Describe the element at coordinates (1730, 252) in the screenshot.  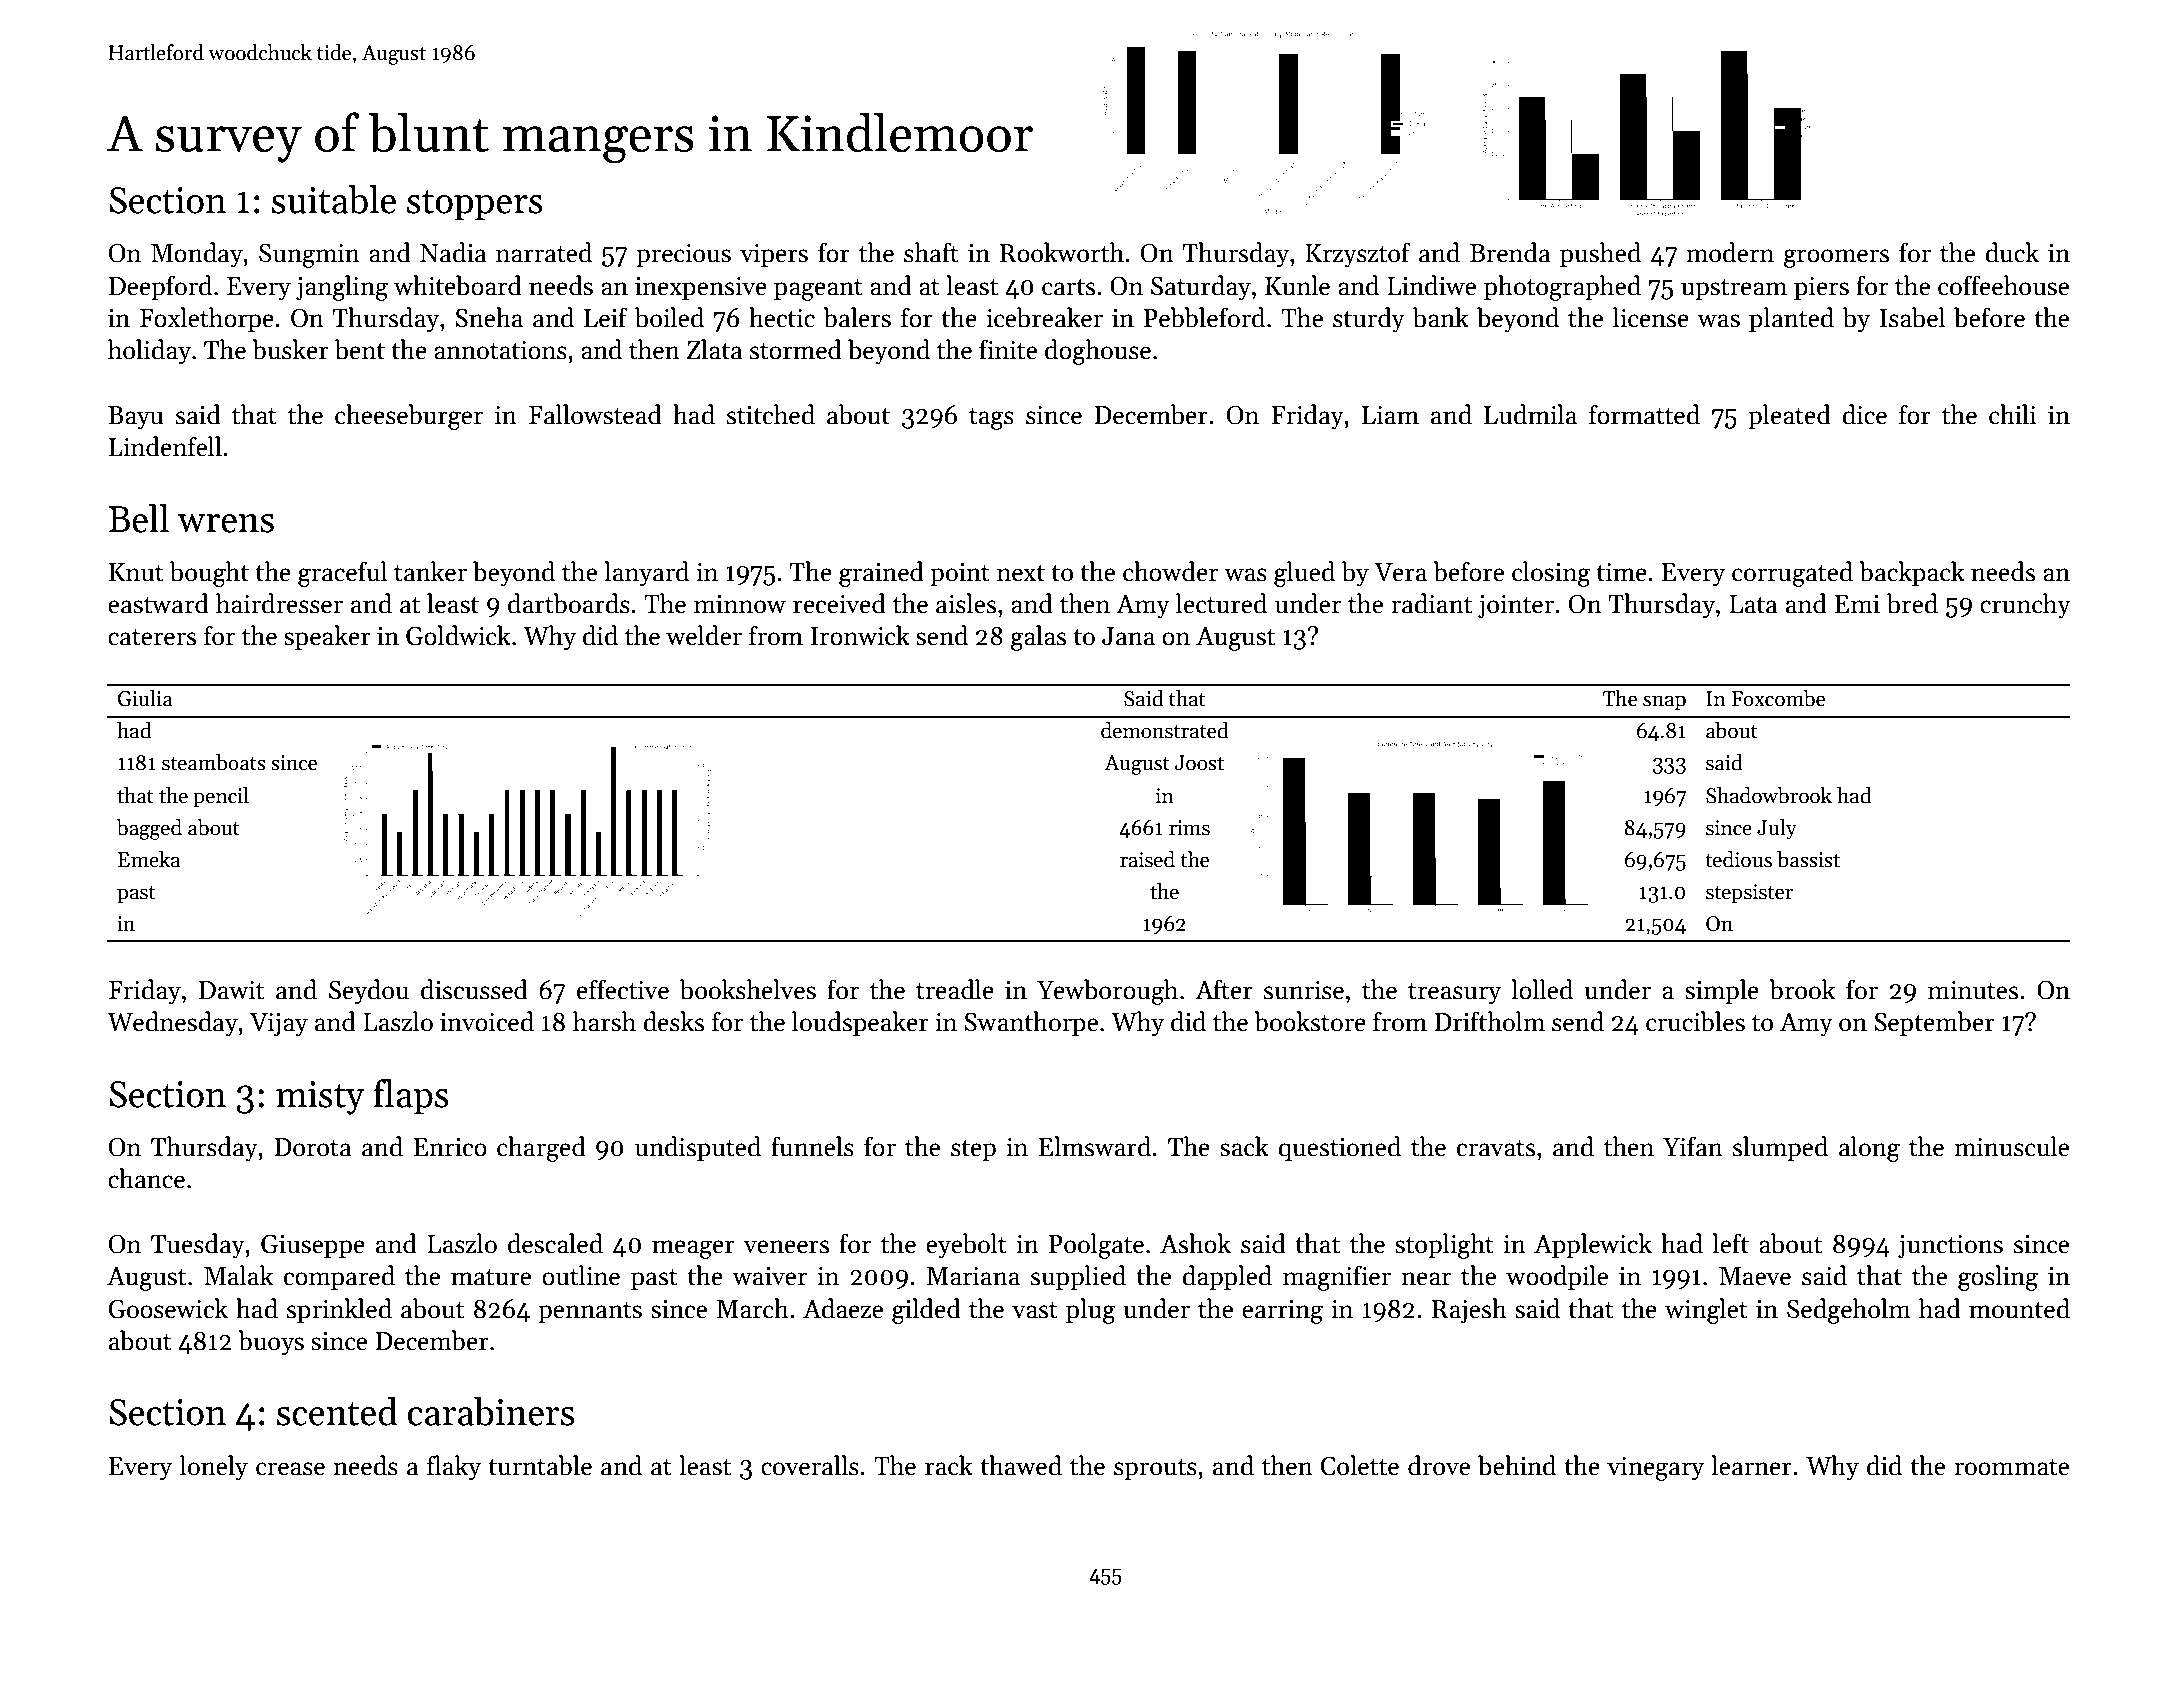
I see `modern` at that location.
